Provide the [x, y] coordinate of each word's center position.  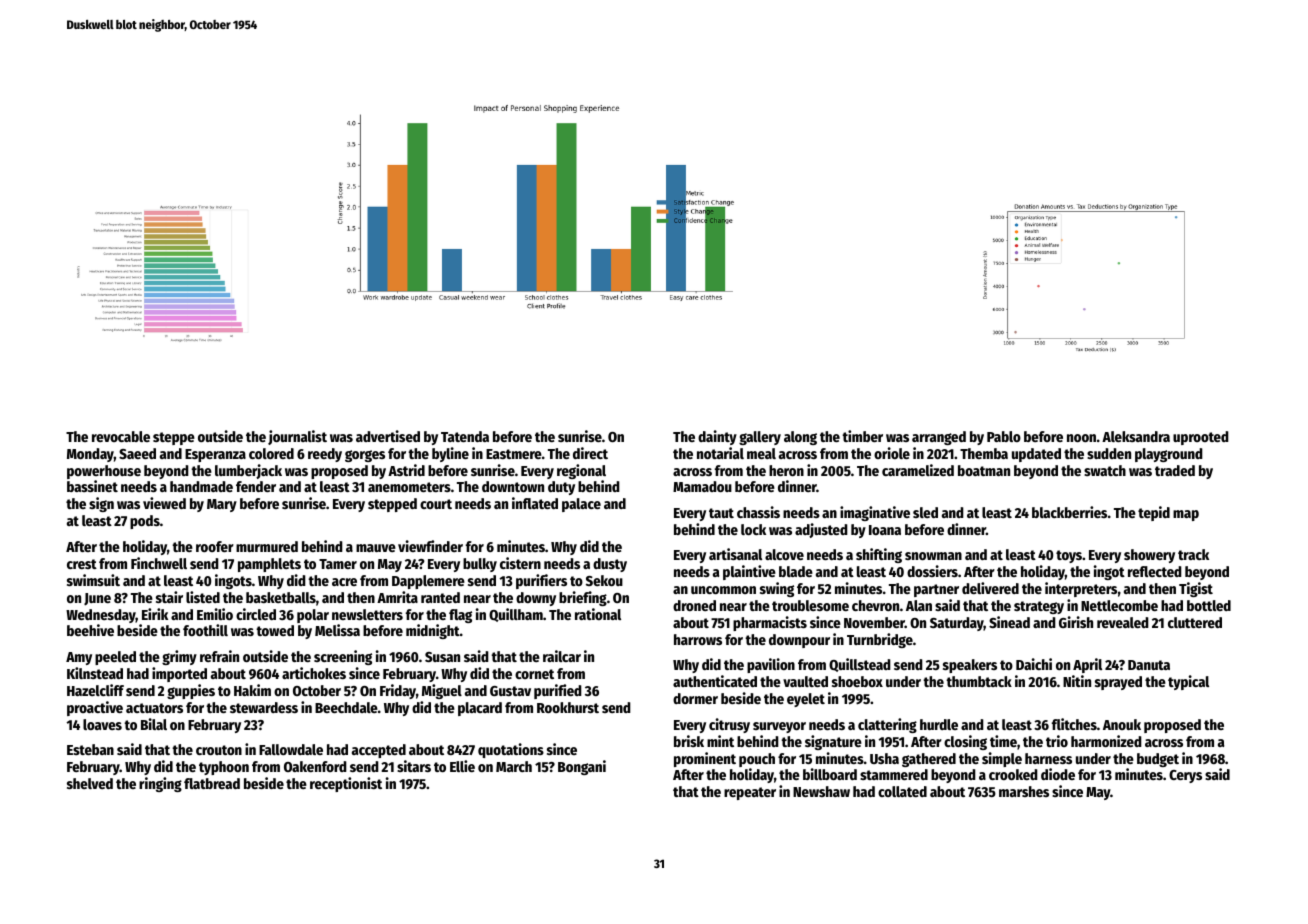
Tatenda [465, 436]
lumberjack [248, 471]
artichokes [314, 673]
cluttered [1195, 622]
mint [720, 741]
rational [598, 614]
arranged [939, 438]
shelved [90, 783]
